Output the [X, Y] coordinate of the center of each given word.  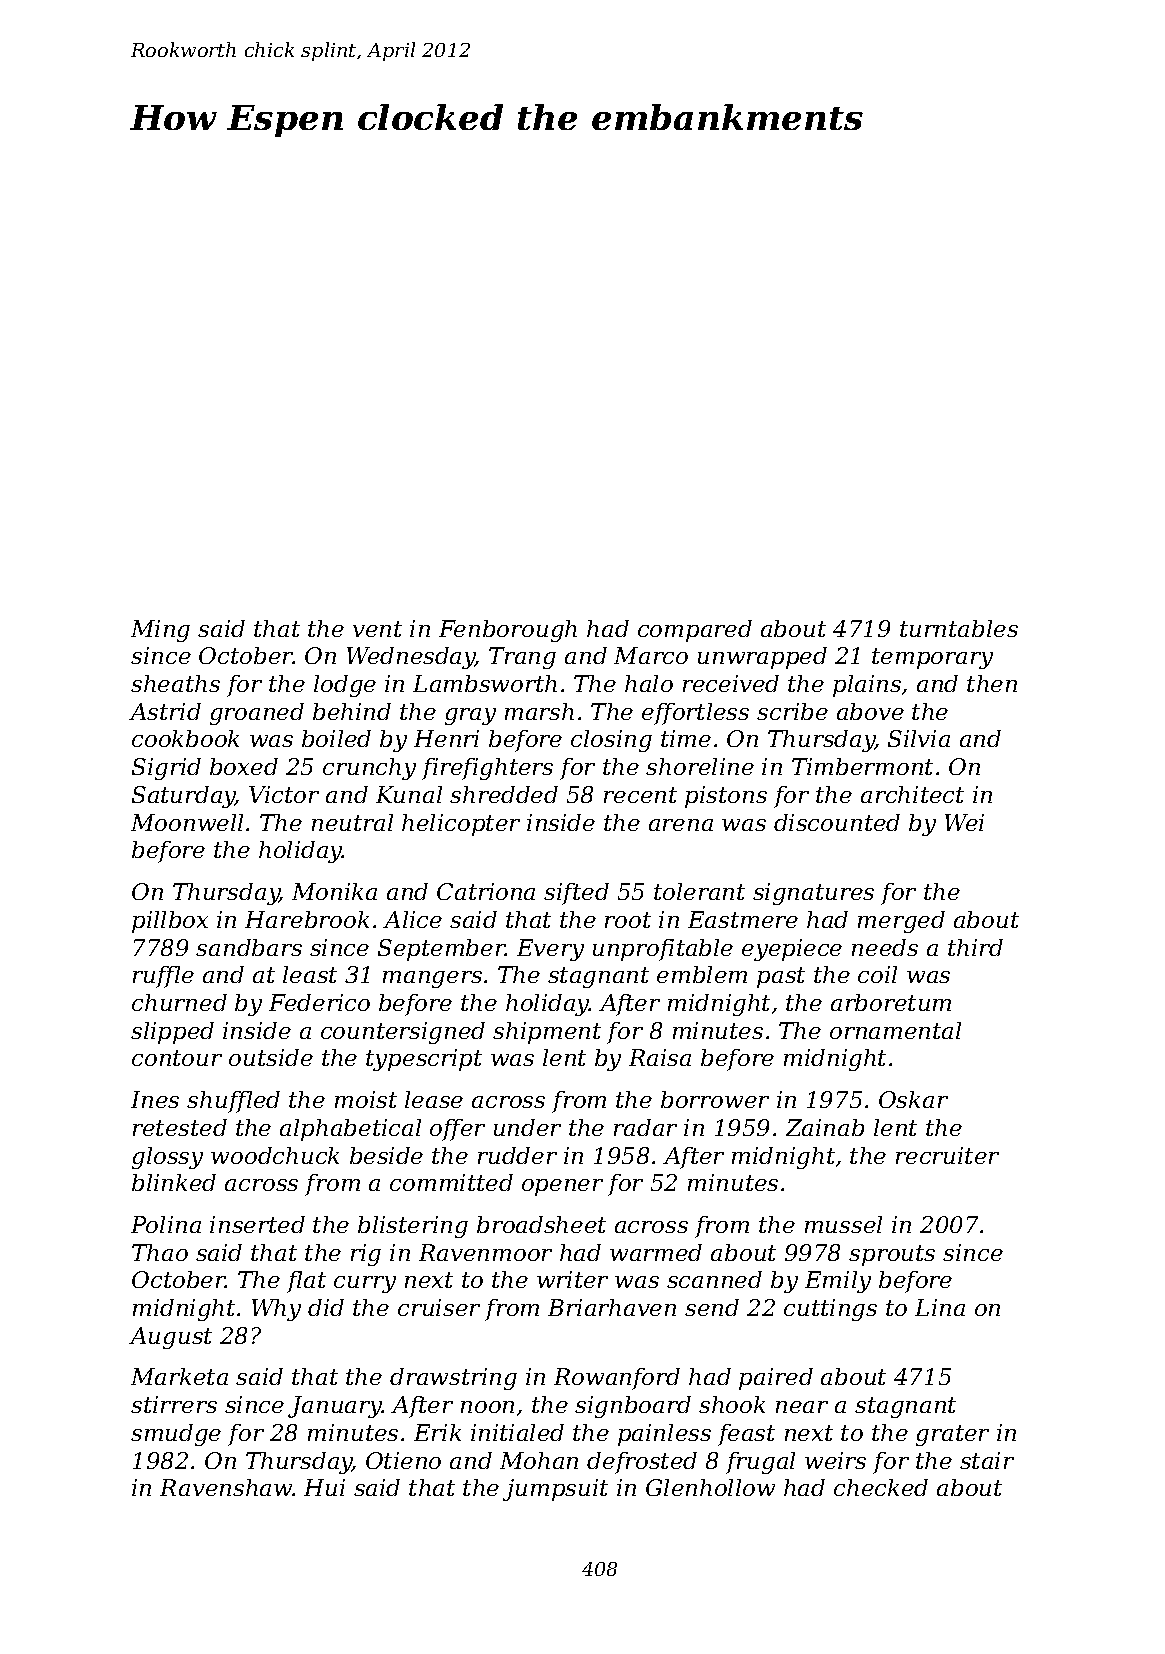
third [975, 947]
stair [987, 1460]
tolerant [699, 891]
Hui [324, 1487]
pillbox [170, 922]
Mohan [539, 1460]
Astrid [165, 711]
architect [912, 794]
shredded [504, 794]
